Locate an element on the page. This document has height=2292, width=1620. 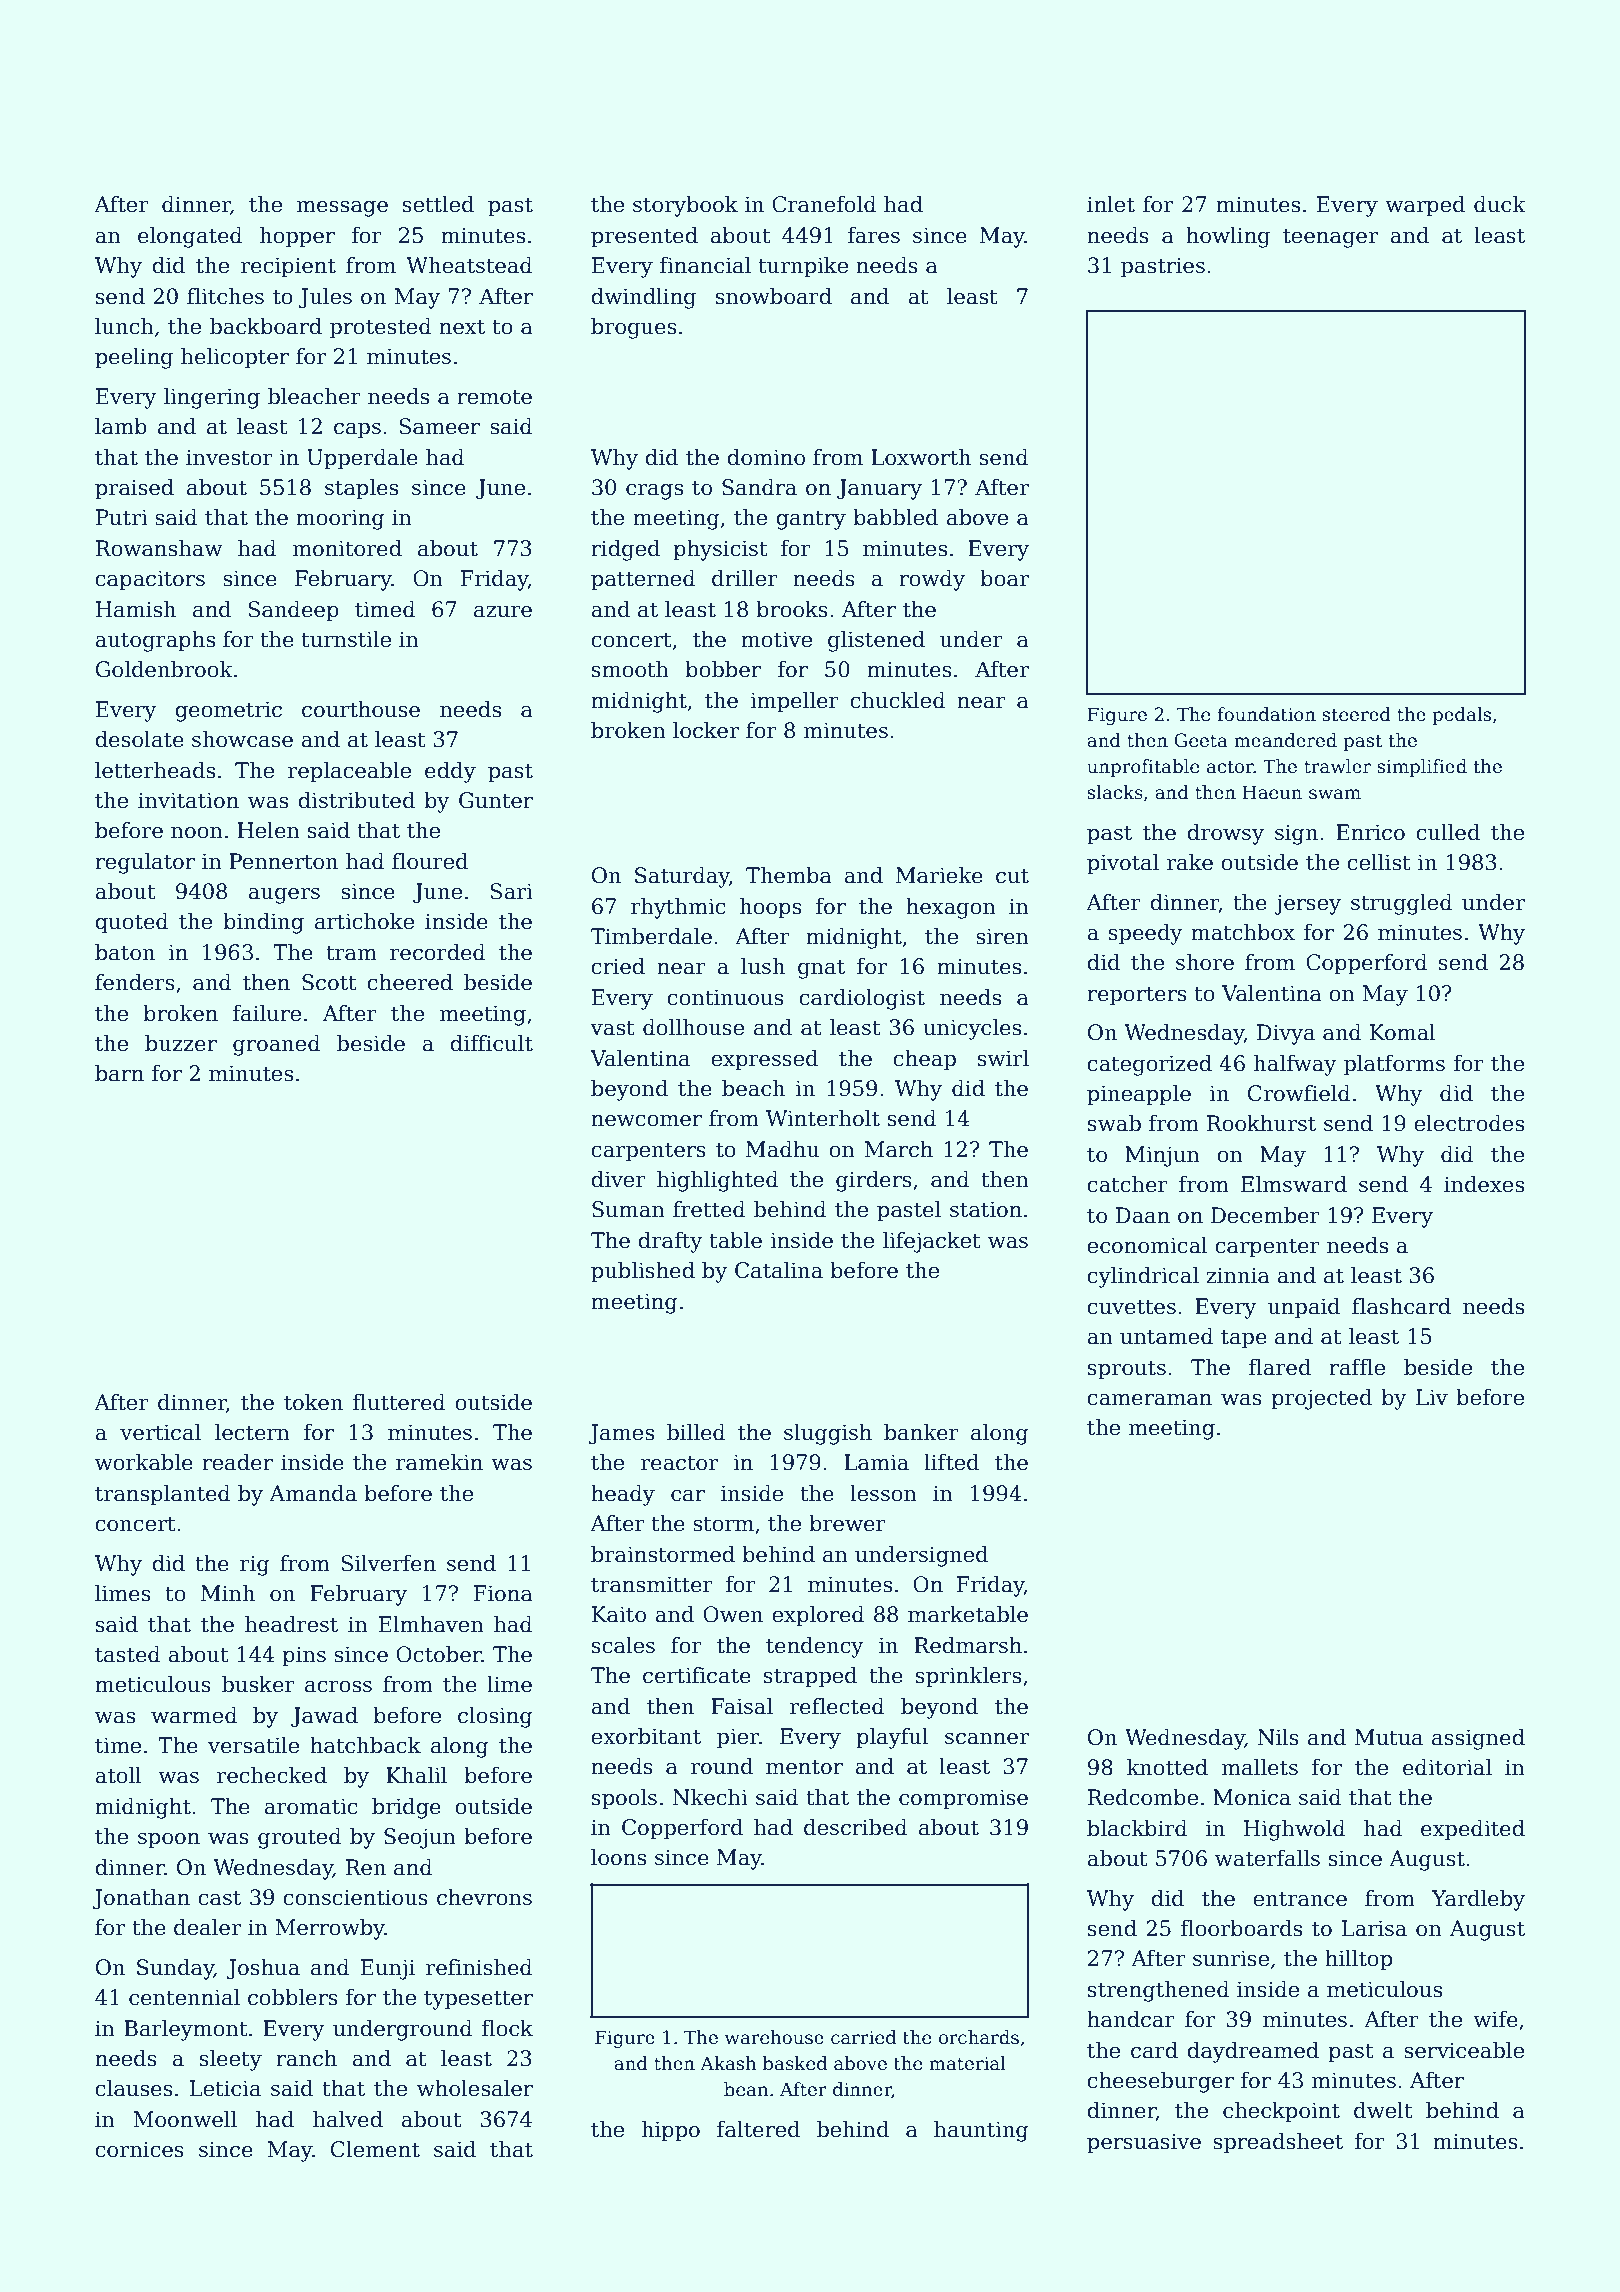
Loxworth is located at coordinates (921, 457).
